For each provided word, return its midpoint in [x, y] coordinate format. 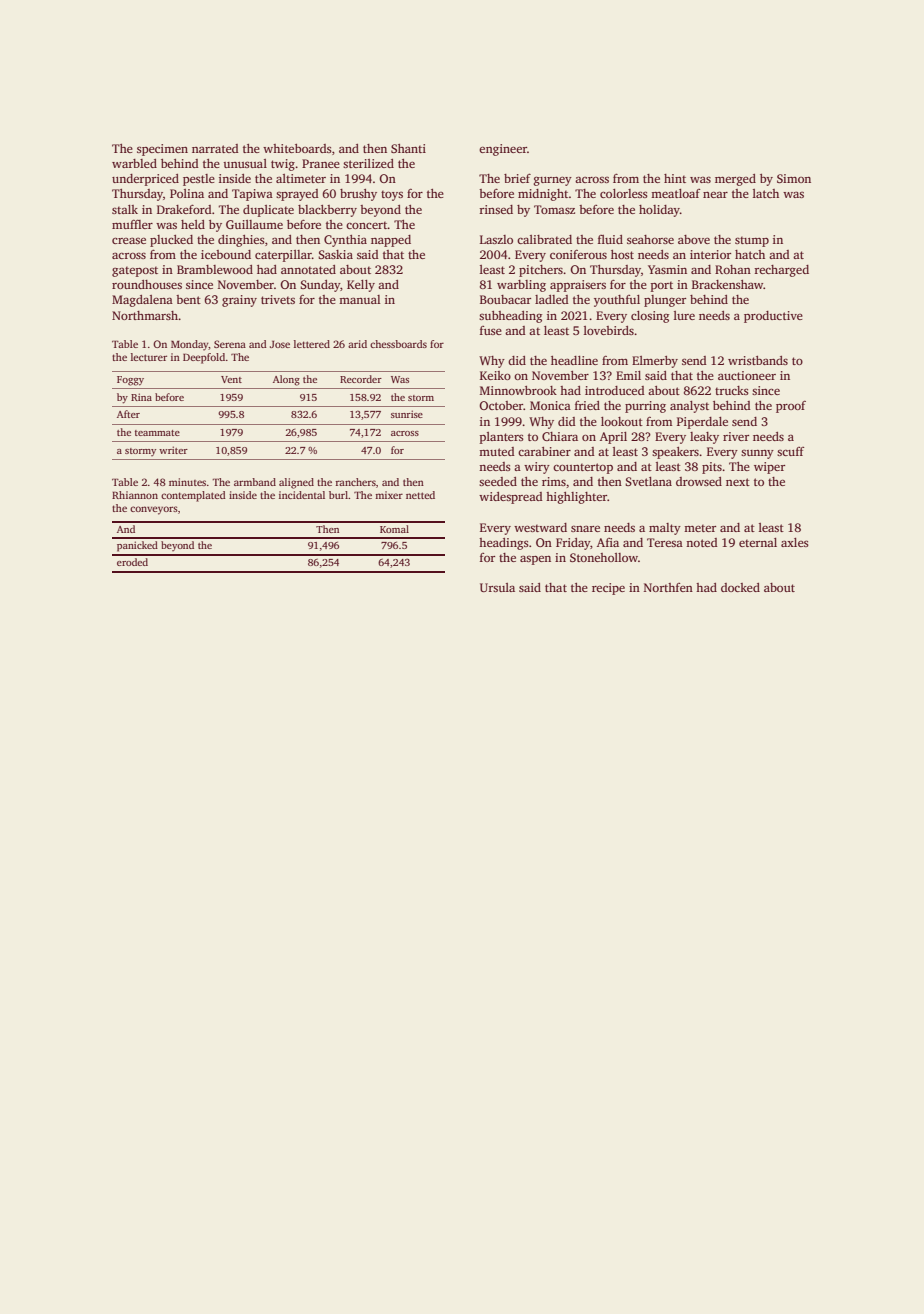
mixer [389, 495]
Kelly [361, 286]
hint [675, 178]
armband [255, 482]
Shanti [408, 148]
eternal [758, 542]
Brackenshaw [728, 284]
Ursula [497, 587]
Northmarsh [145, 315]
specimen [162, 150]
